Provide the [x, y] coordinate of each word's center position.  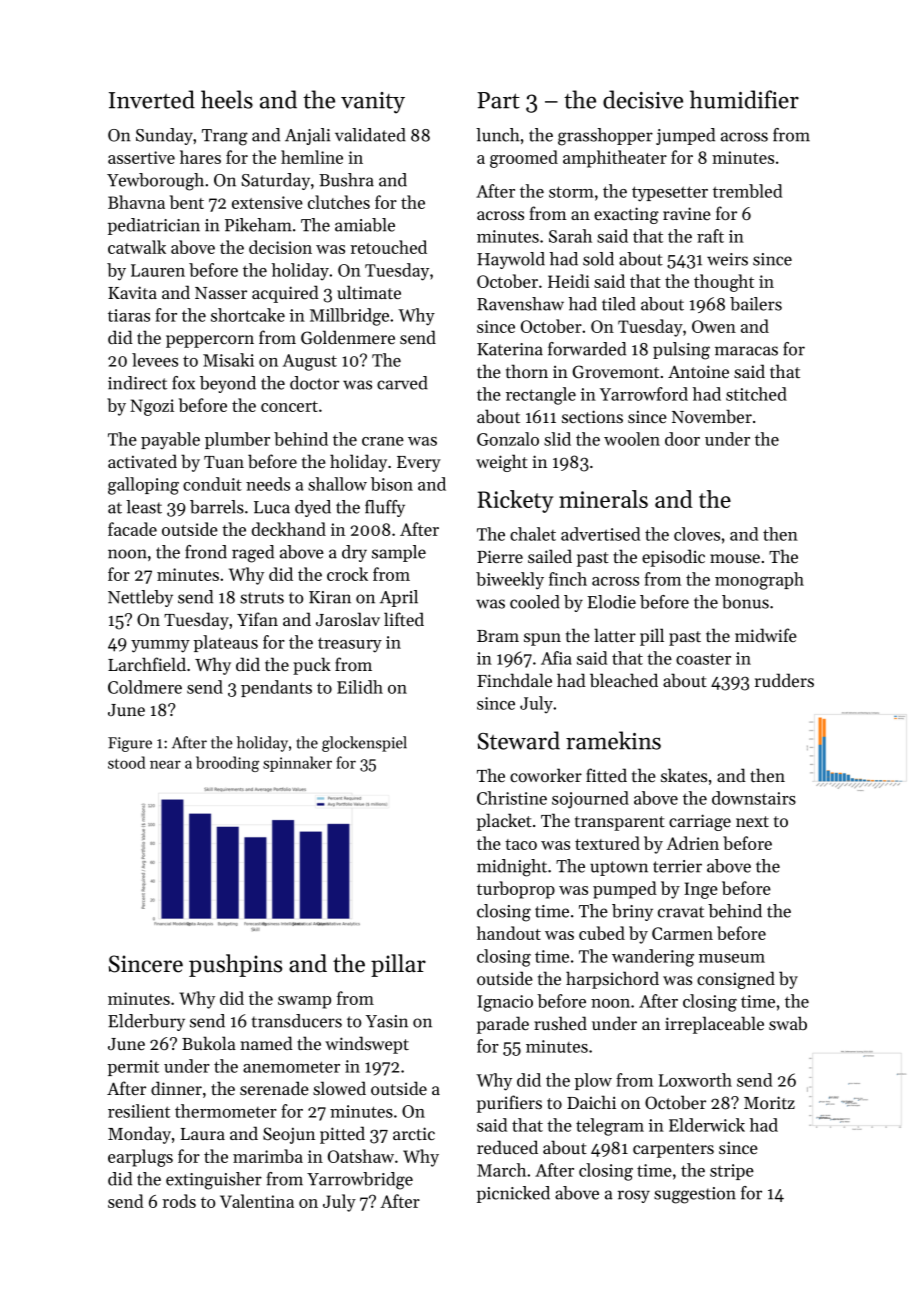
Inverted [152, 99]
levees [155, 360]
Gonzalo [508, 439]
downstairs [754, 798]
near [165, 764]
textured [607, 843]
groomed [524, 159]
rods [179, 1201]
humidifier [744, 99]
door [682, 439]
